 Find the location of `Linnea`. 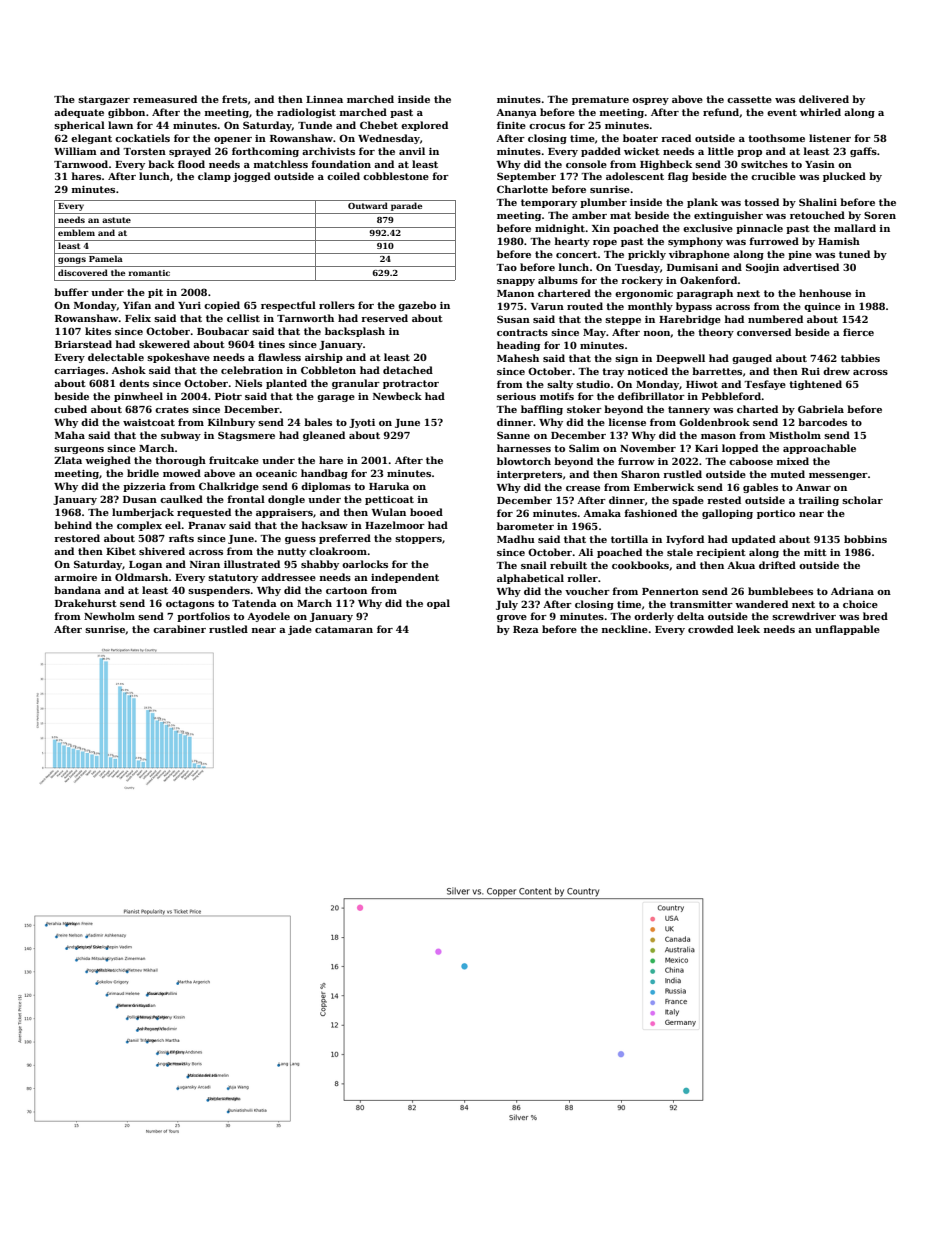

Linnea is located at coordinates (324, 99).
